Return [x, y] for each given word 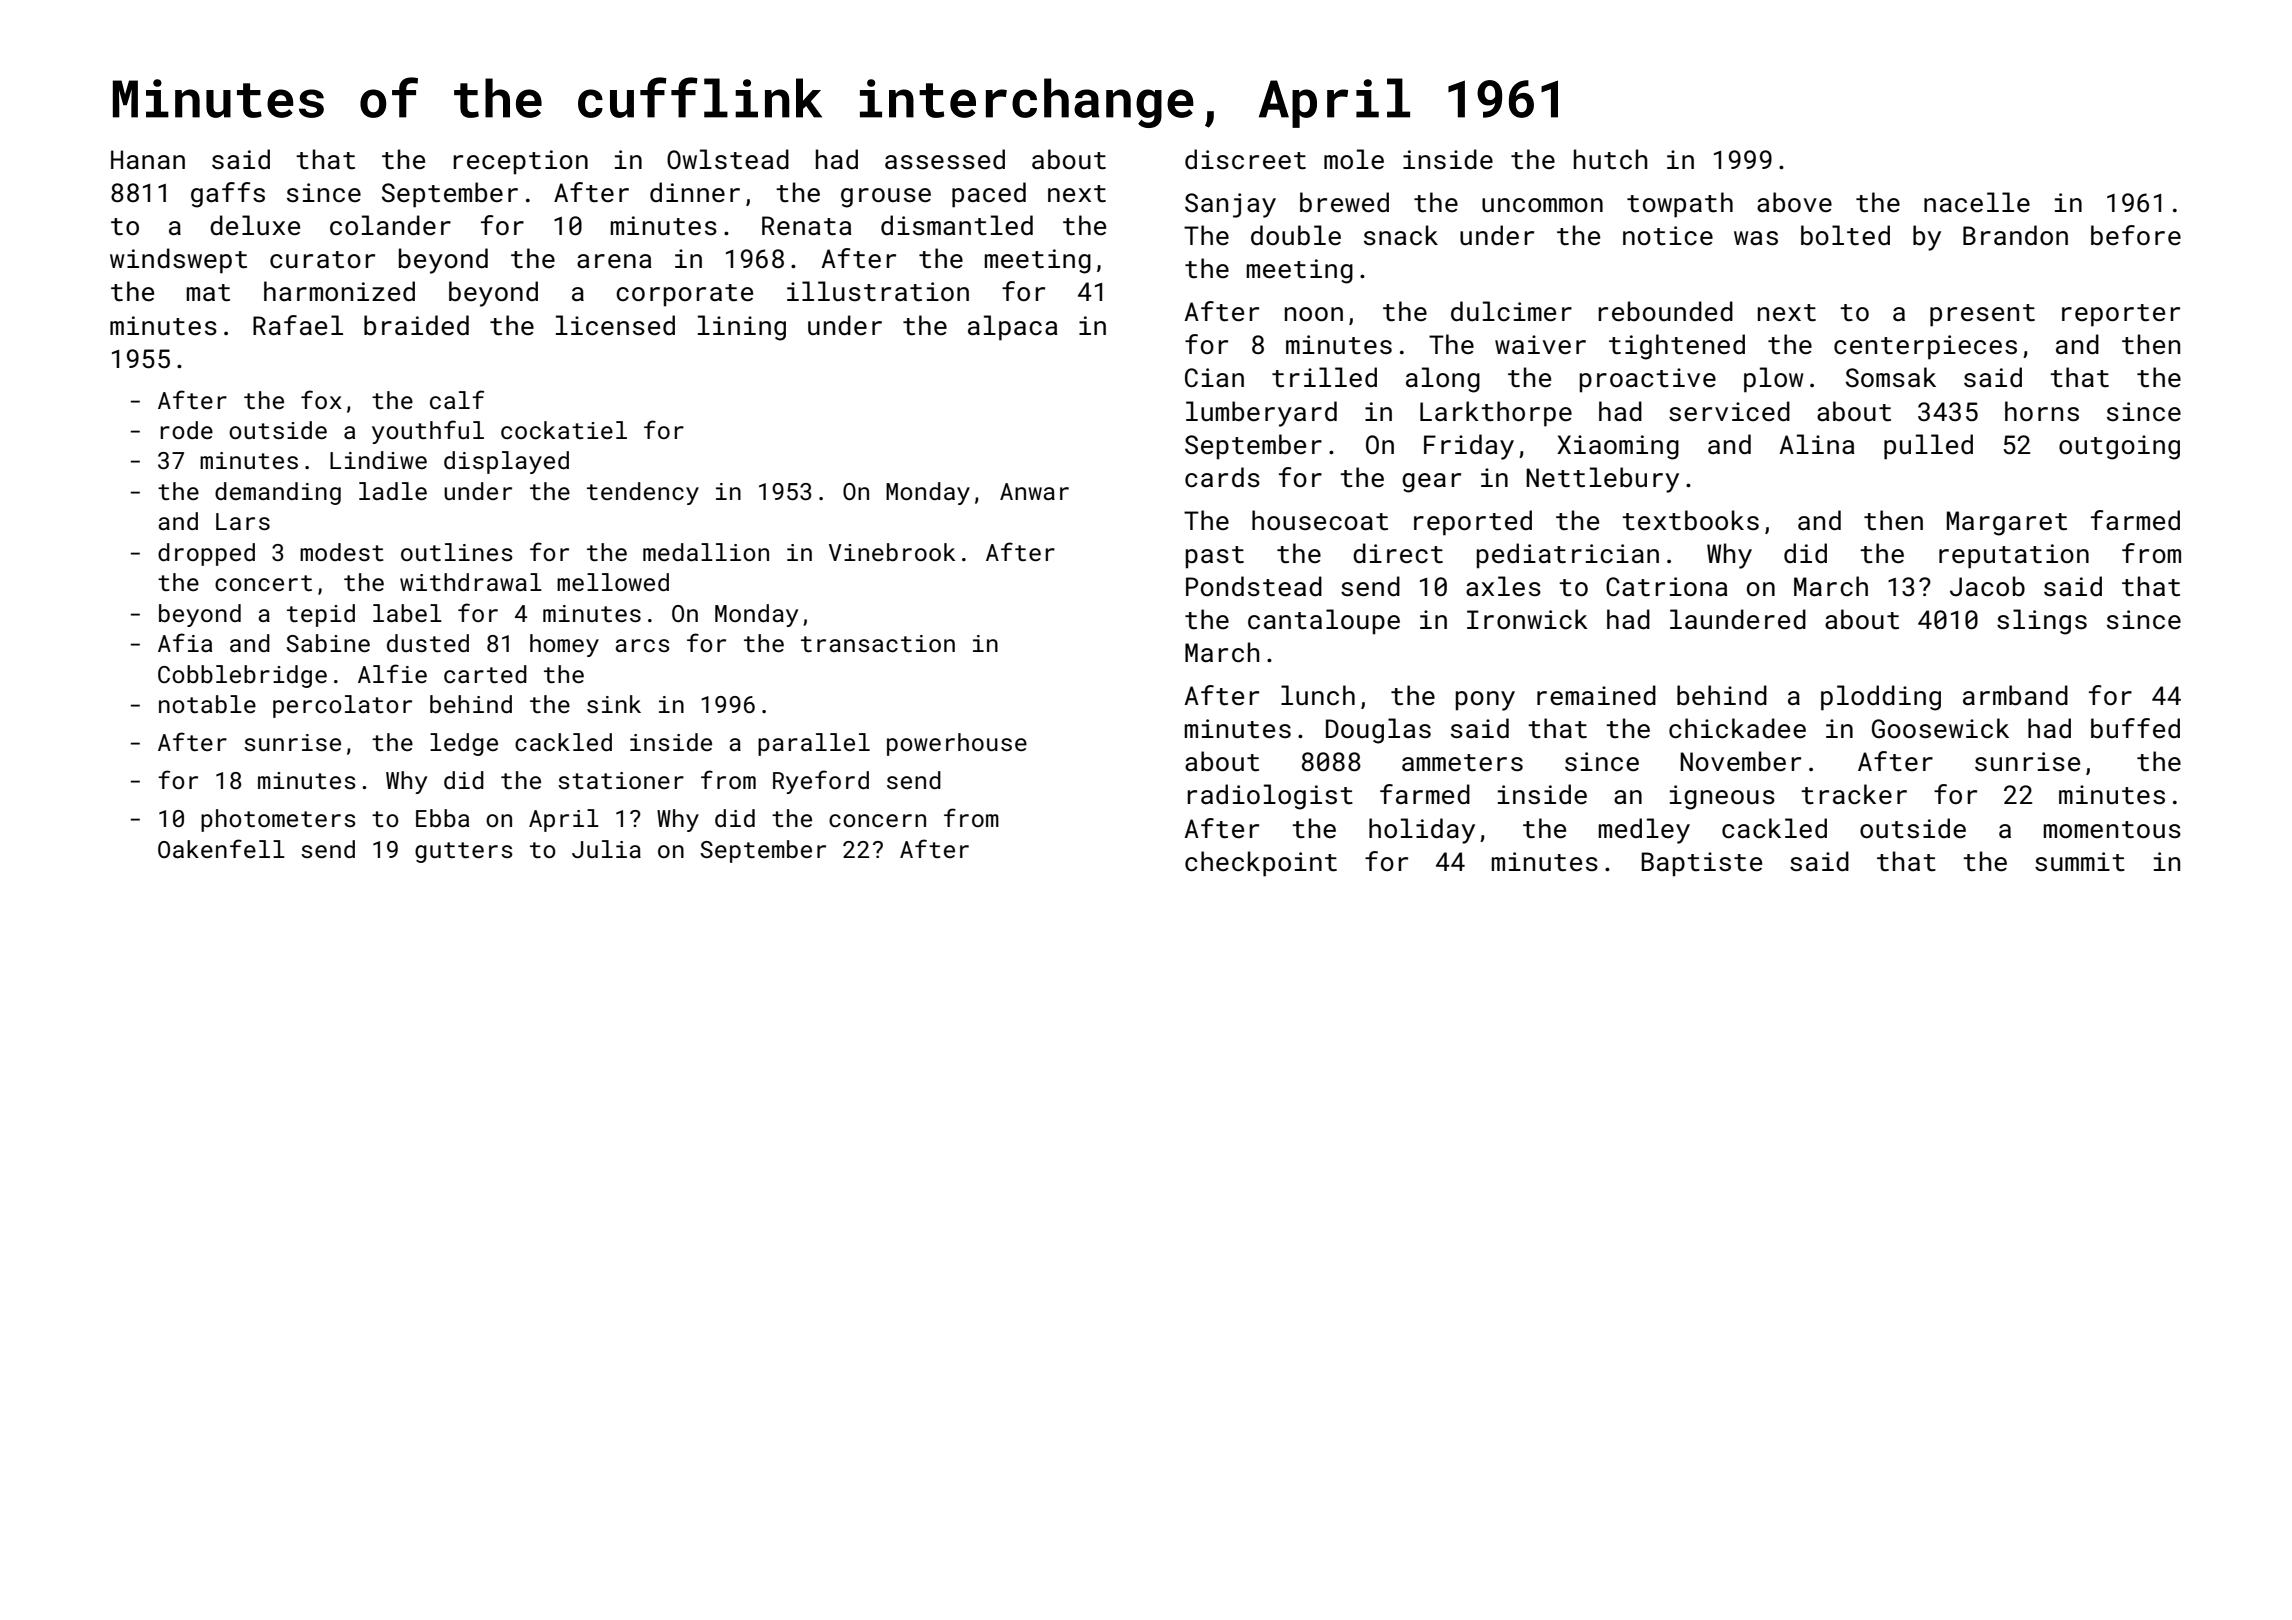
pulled [1928, 447]
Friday [1469, 447]
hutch [1611, 159]
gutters [464, 852]
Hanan [148, 159]
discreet [1245, 159]
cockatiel [564, 430]
